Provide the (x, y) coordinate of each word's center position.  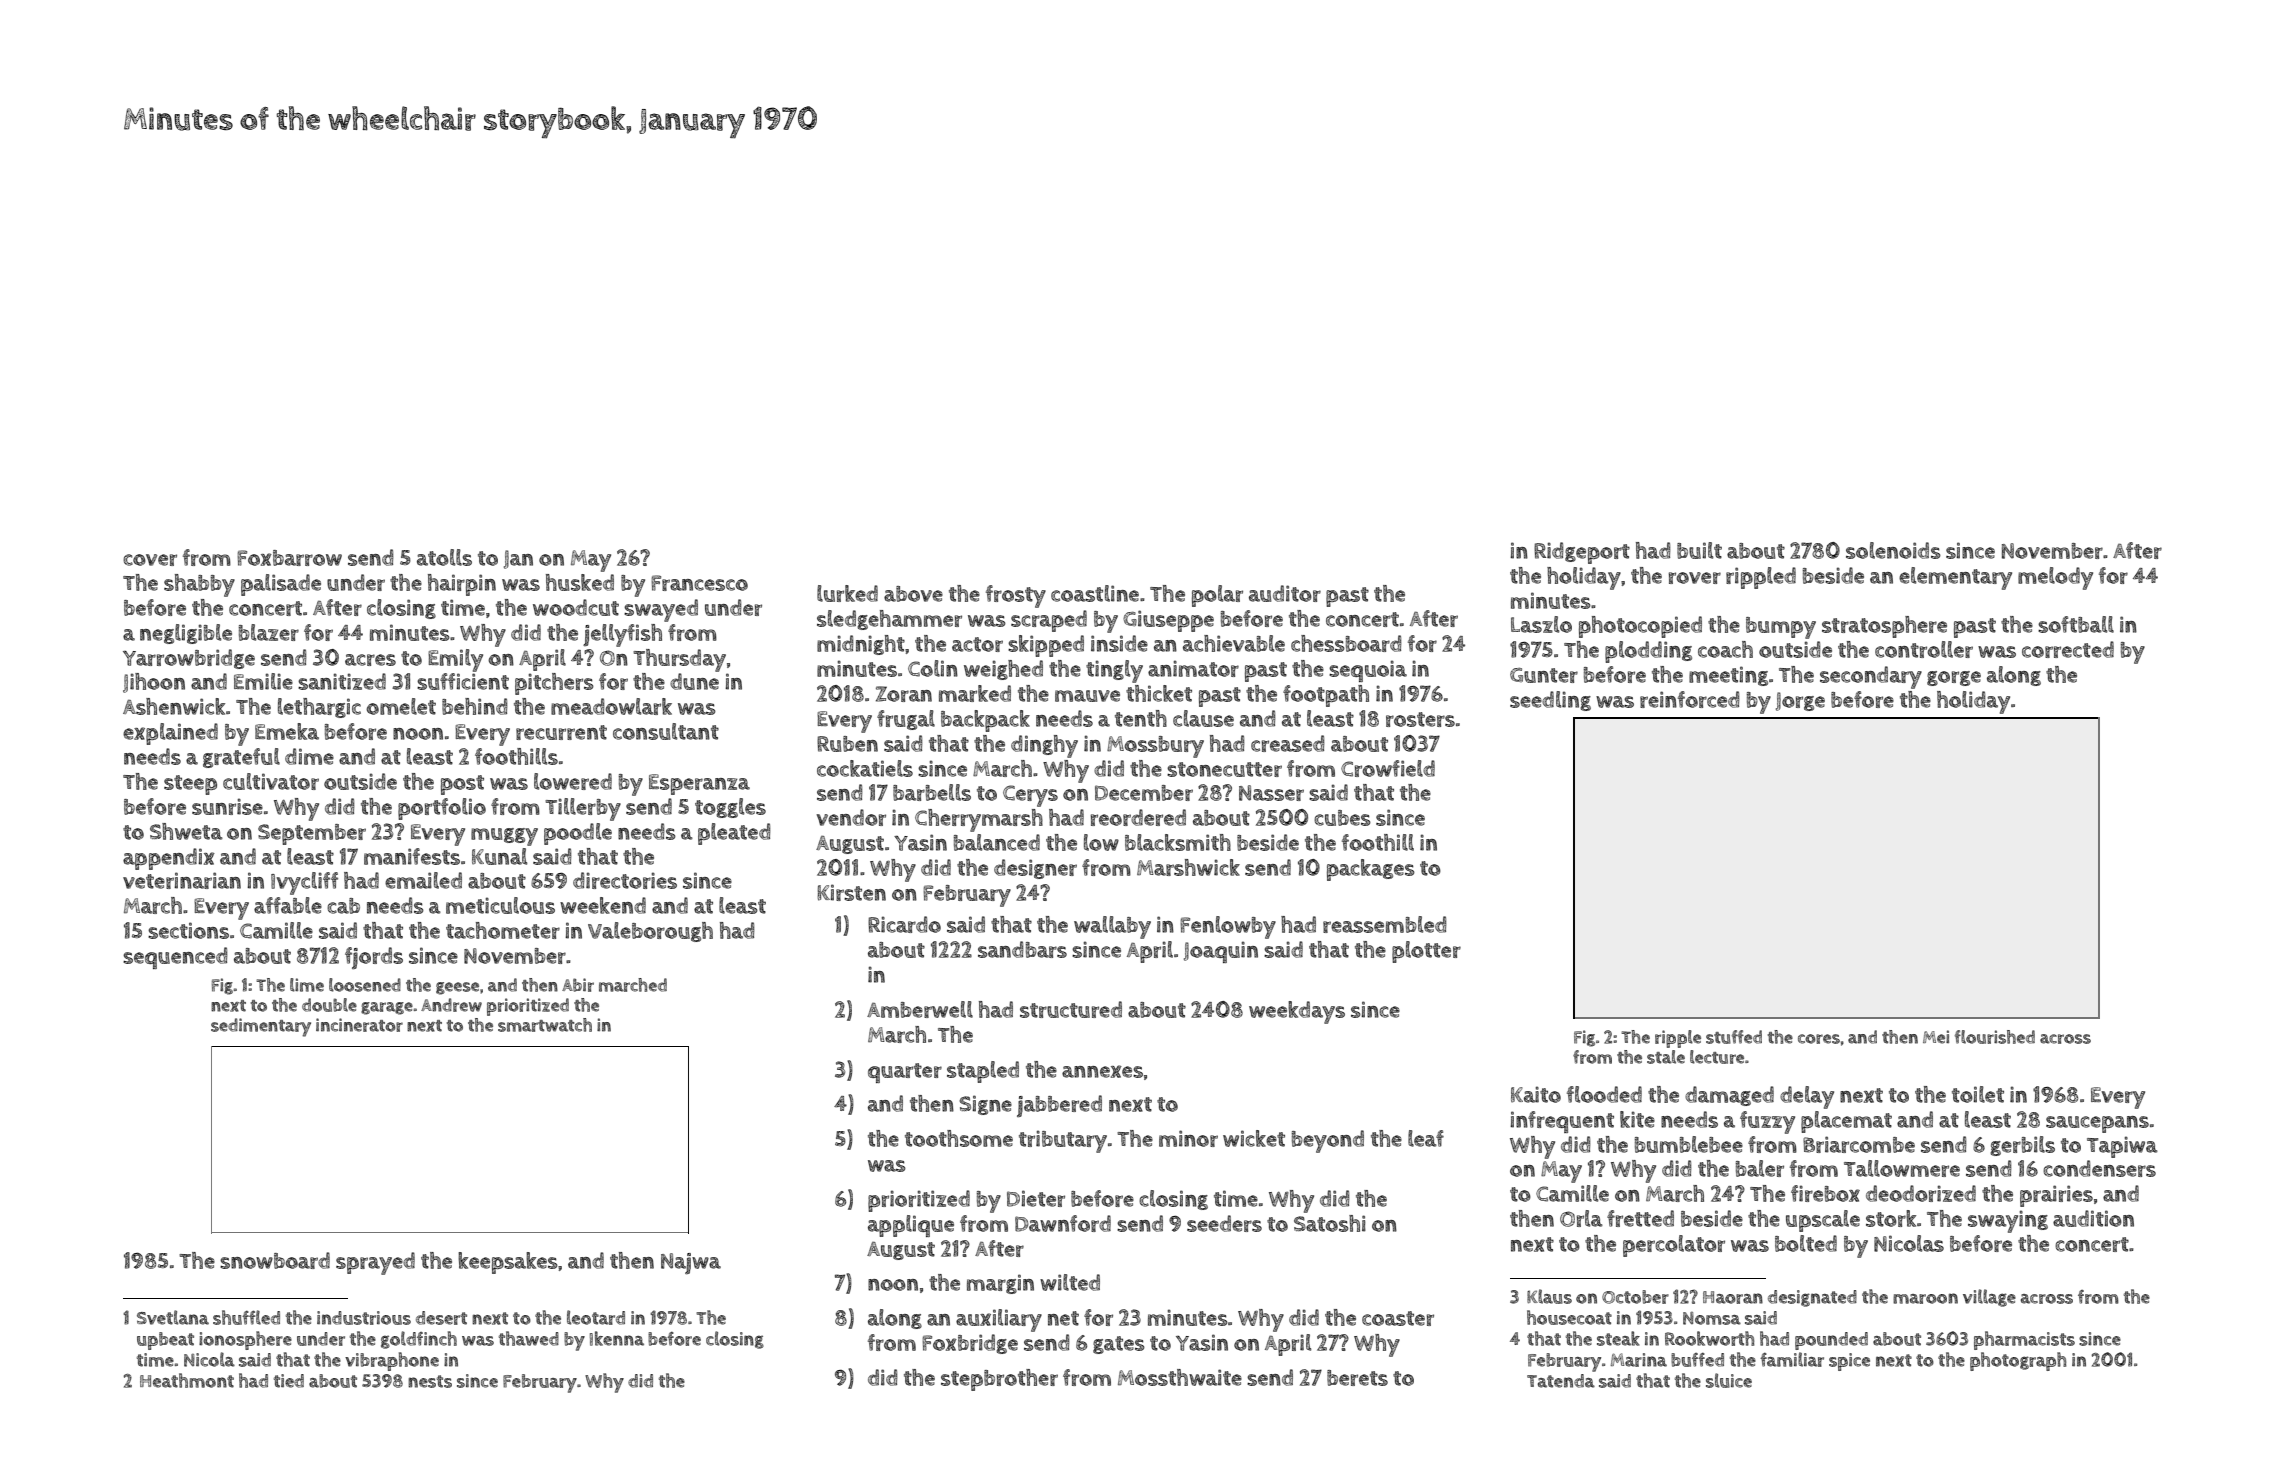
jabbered (1059, 1106)
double (329, 1005)
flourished (1995, 1037)
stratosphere (1884, 627)
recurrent (561, 732)
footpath (1326, 696)
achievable (1234, 643)
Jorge (1800, 701)
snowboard (275, 1260)
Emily (455, 660)
